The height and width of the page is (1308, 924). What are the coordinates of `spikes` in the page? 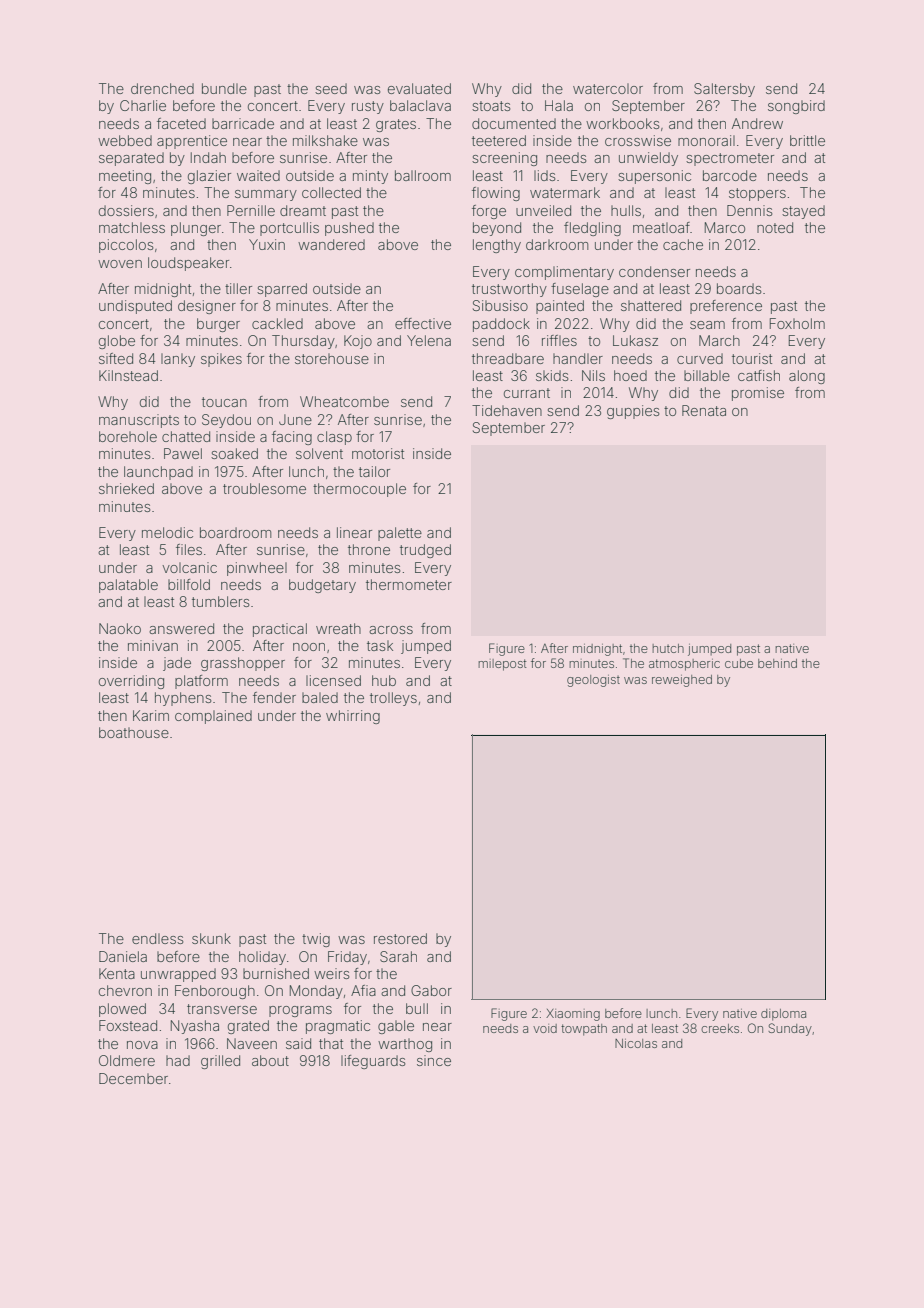 It's located at (221, 360).
